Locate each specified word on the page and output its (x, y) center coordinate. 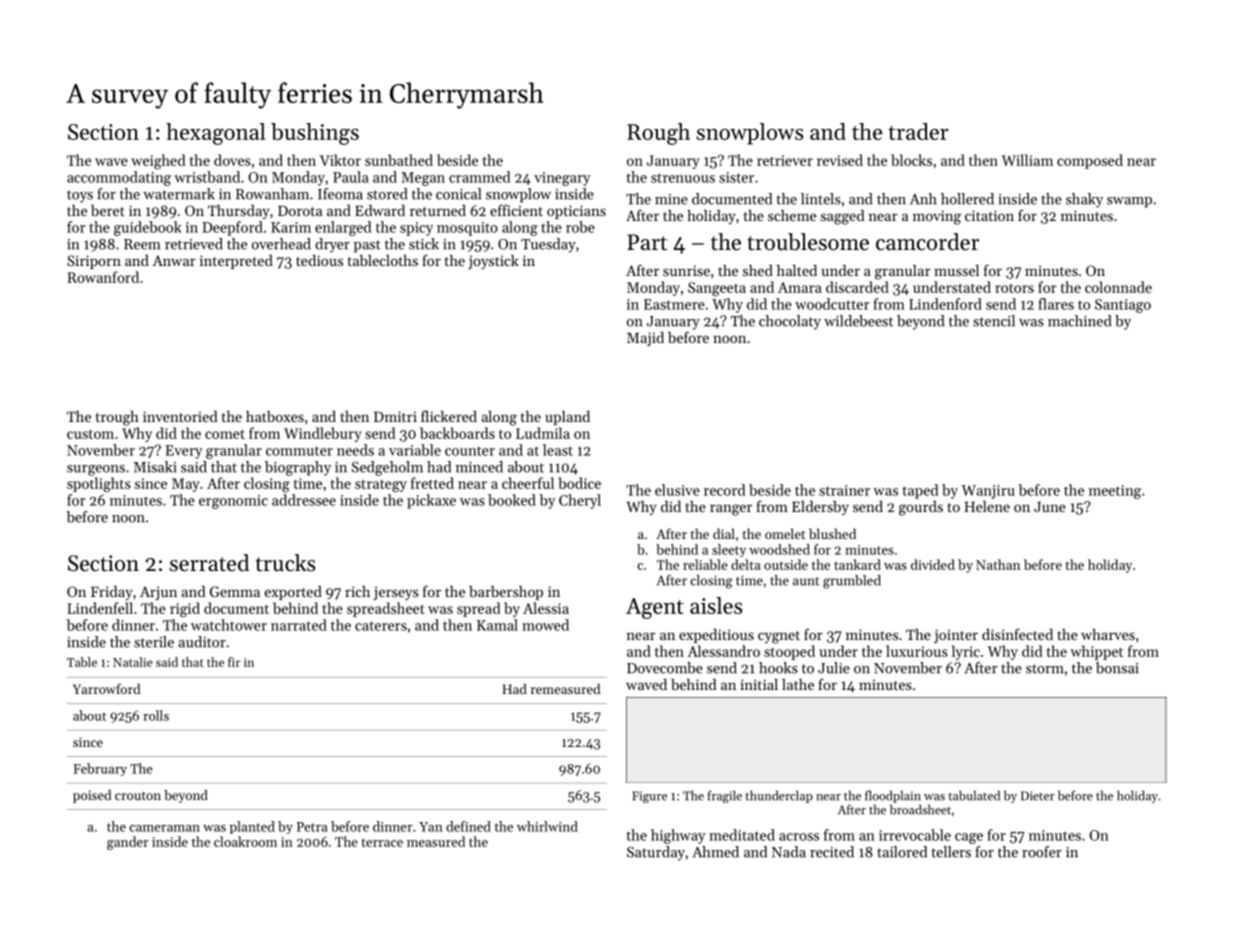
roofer (1042, 852)
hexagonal (216, 134)
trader (918, 131)
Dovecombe (665, 668)
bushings (315, 134)
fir (234, 662)
